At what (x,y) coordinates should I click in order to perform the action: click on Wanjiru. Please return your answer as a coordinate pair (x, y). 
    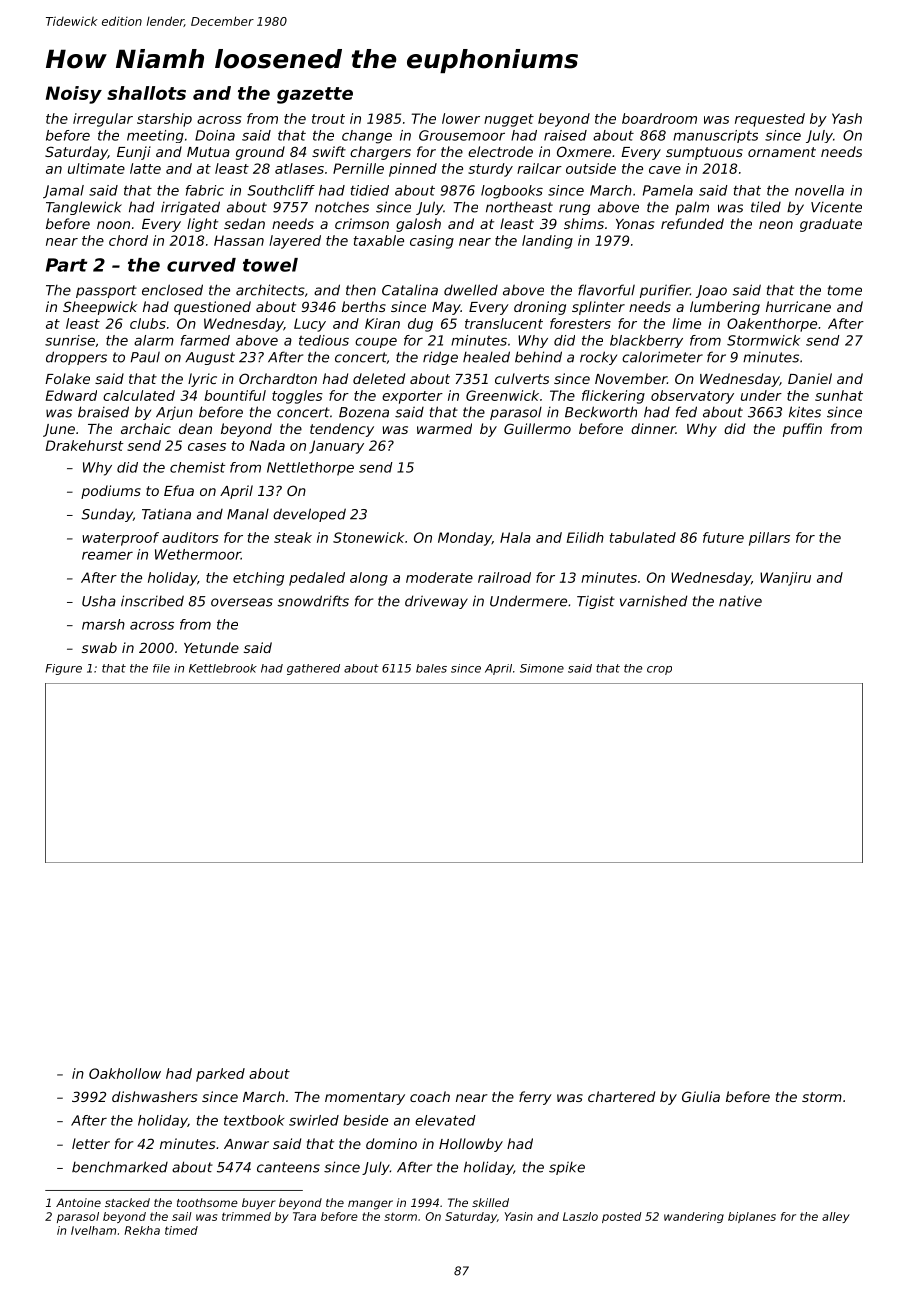
    Looking at the image, I should click on (785, 579).
